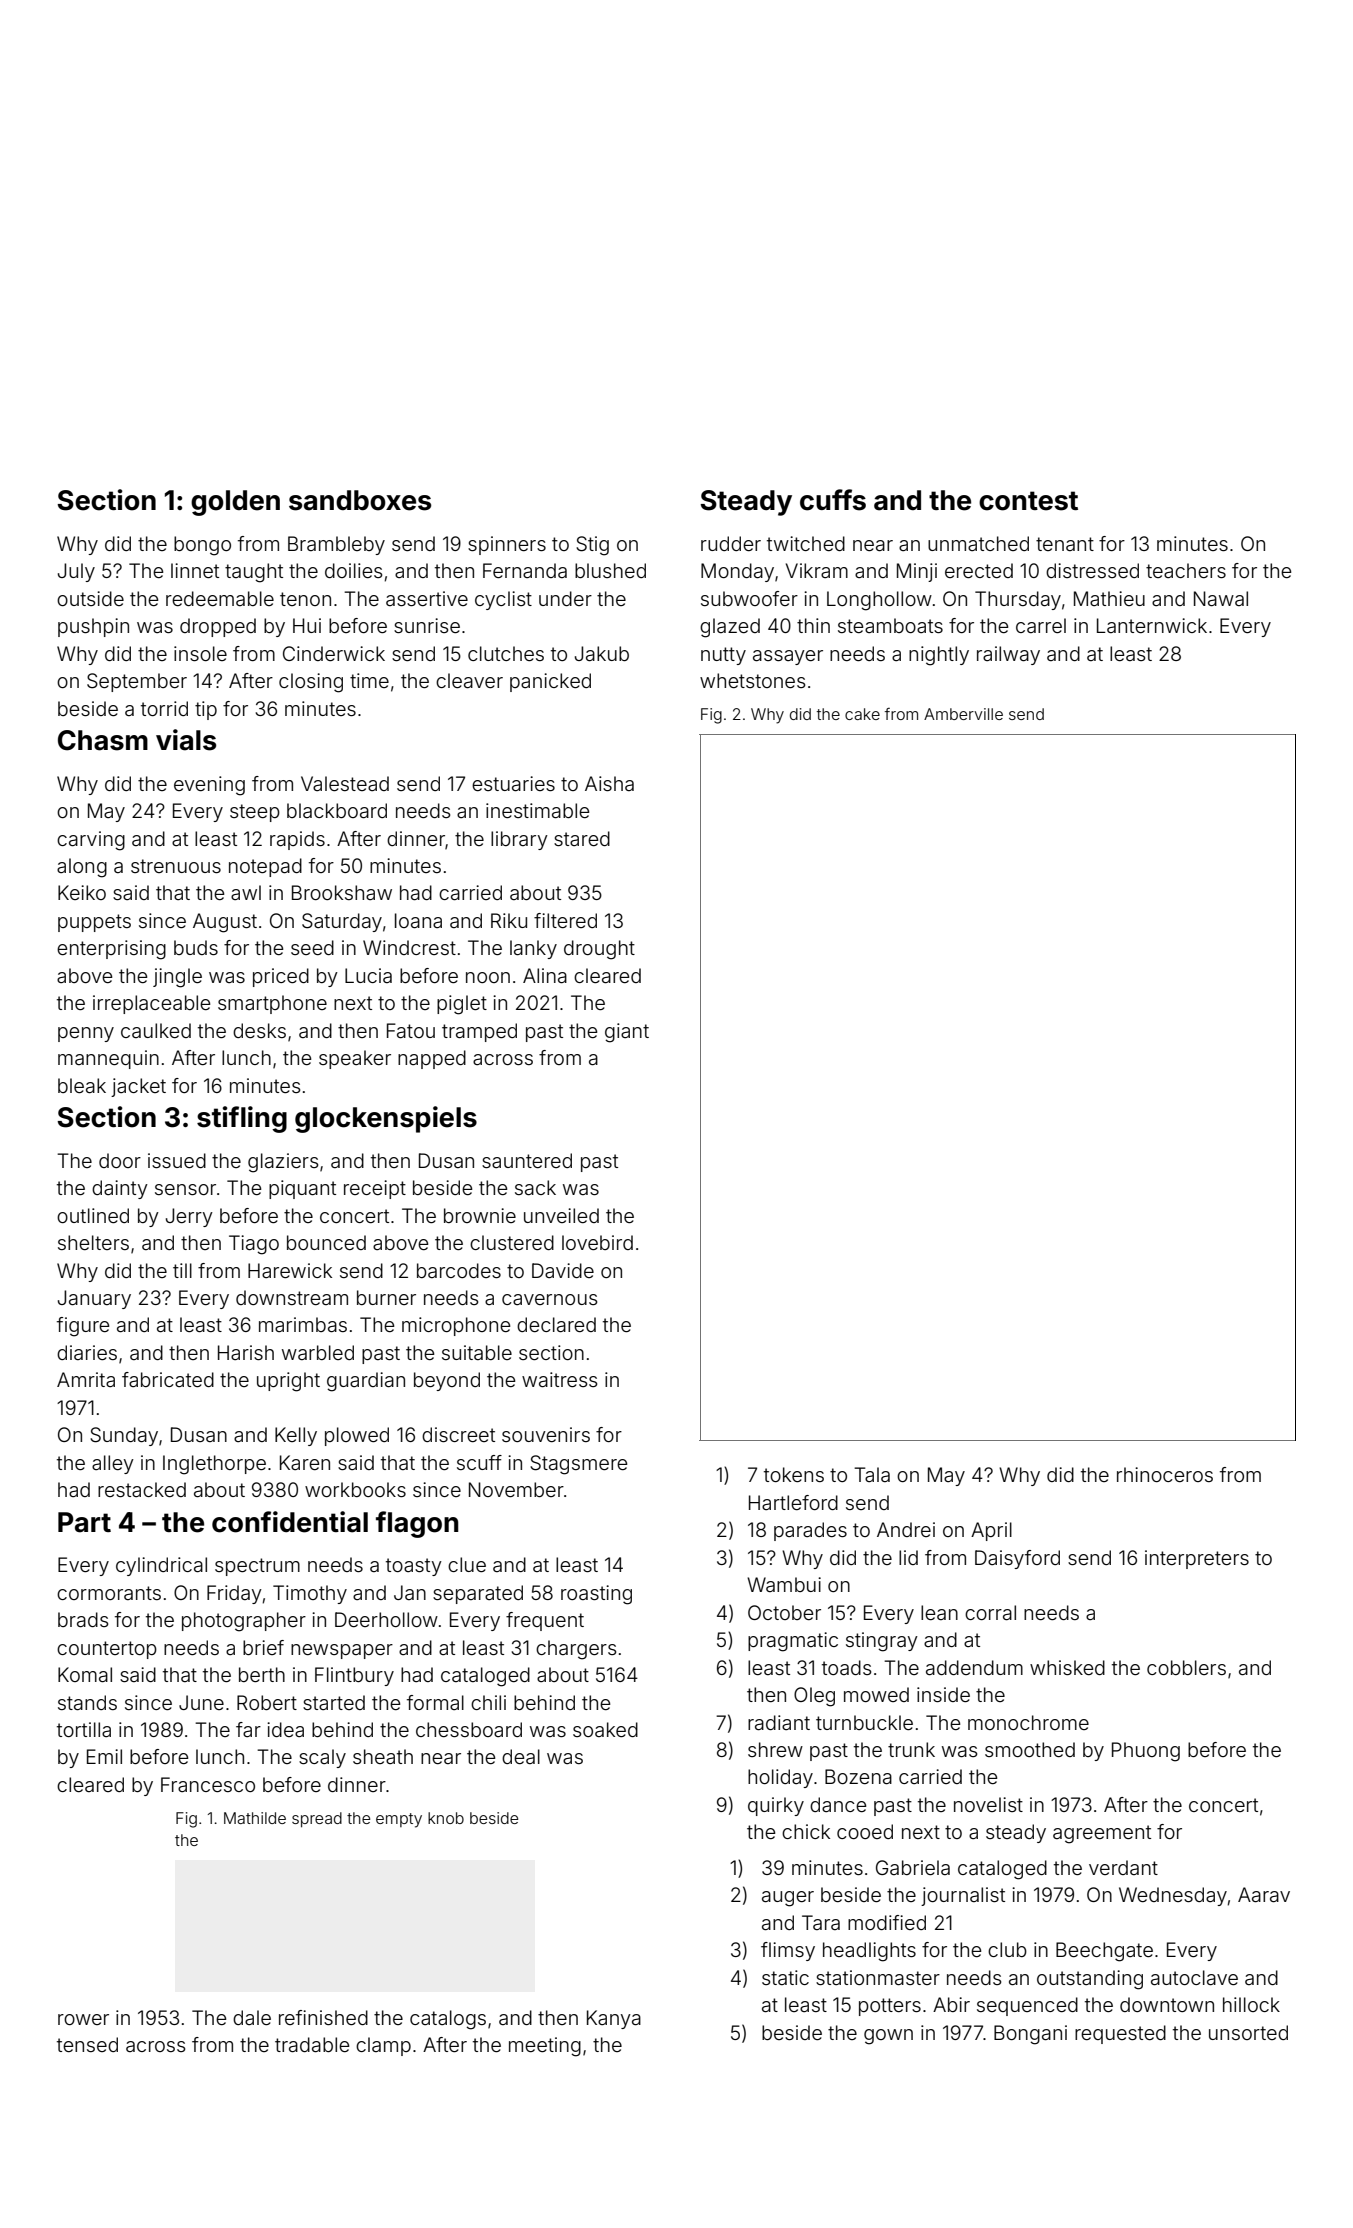 The image size is (1353, 2228). I want to click on quirky, so click(776, 1806).
